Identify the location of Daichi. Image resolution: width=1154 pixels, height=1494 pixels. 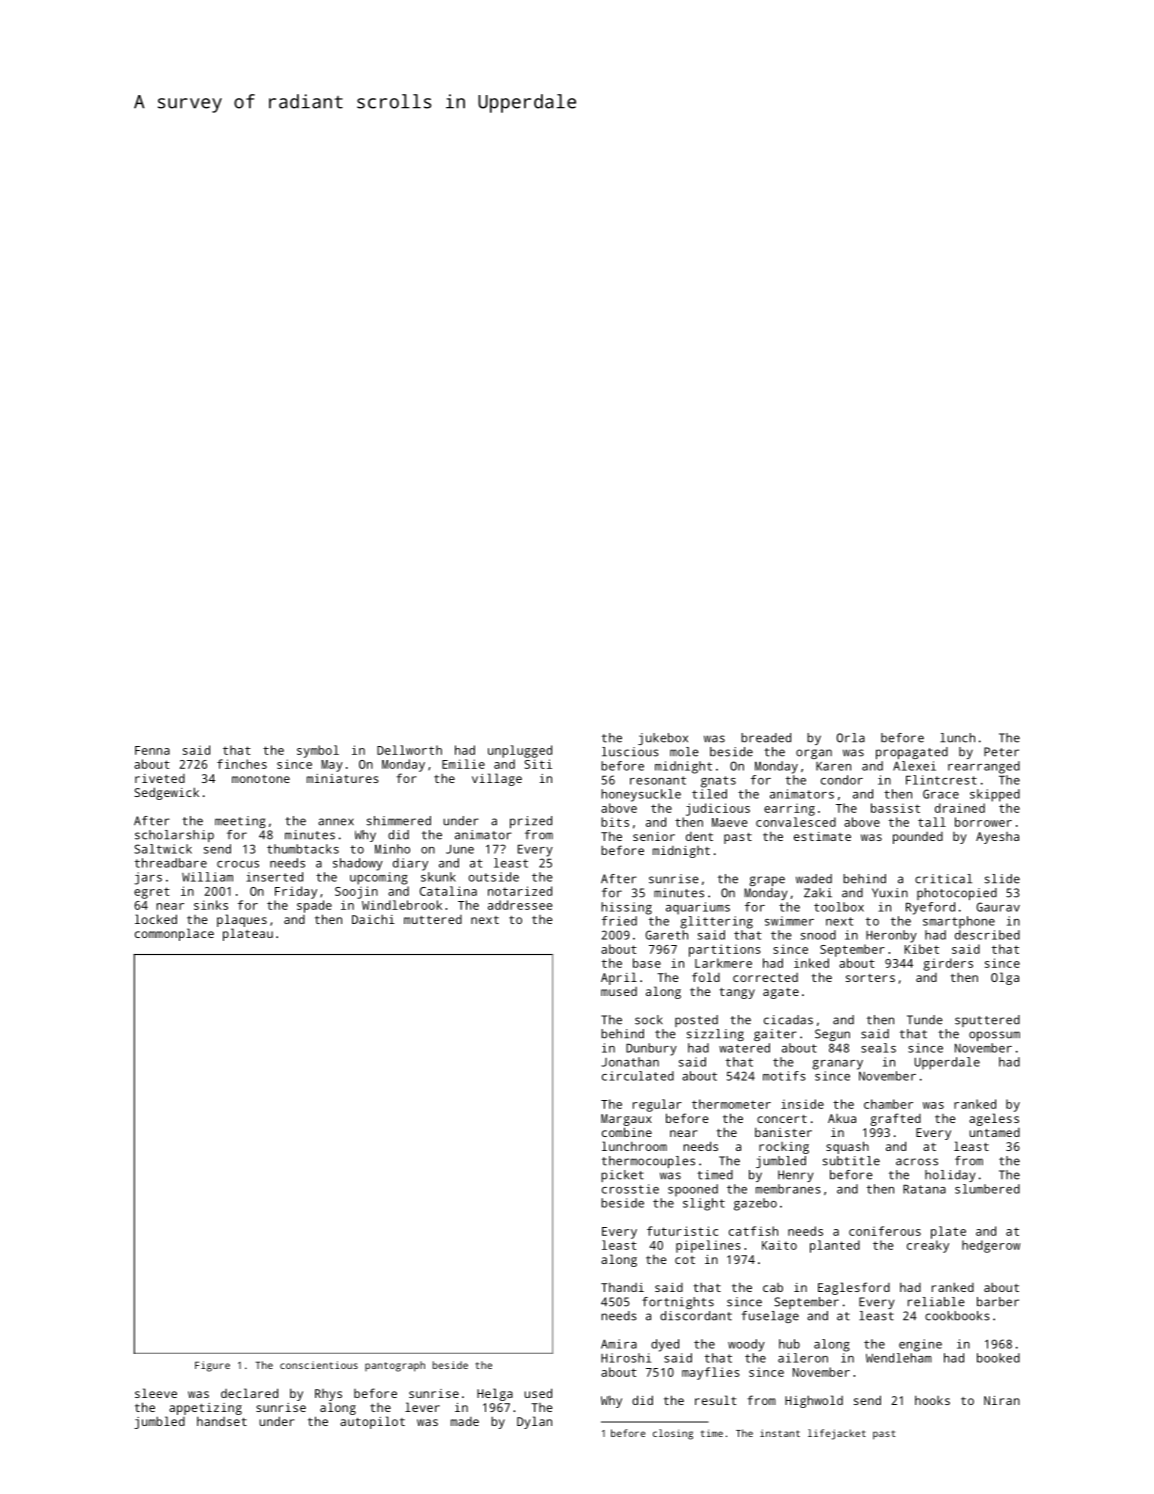
(373, 919).
